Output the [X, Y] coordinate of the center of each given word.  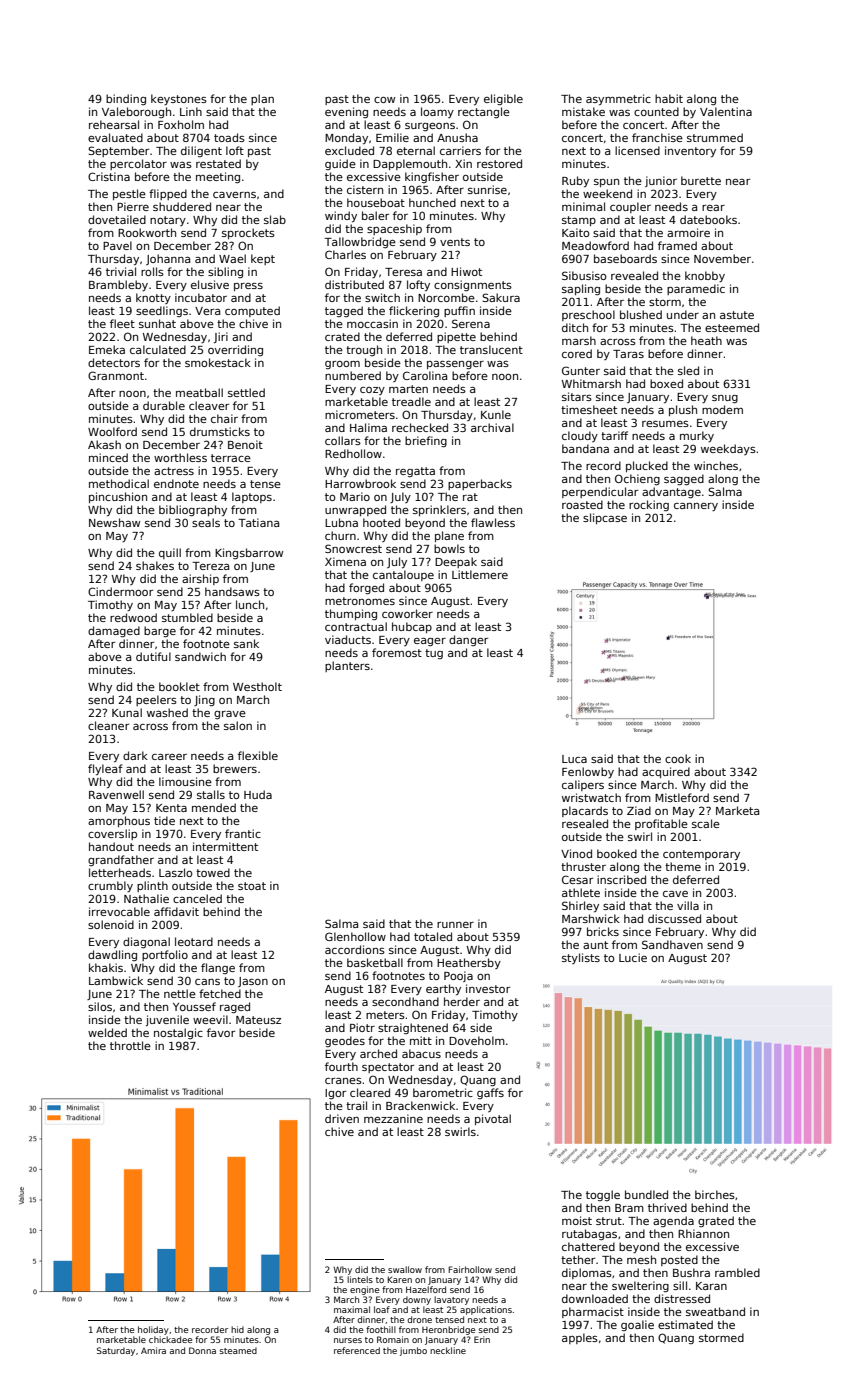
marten [408, 389]
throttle [130, 1045]
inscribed [621, 879]
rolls [152, 271]
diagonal [146, 942]
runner [455, 925]
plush [683, 410]
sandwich [200, 656]
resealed [585, 823]
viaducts [348, 639]
